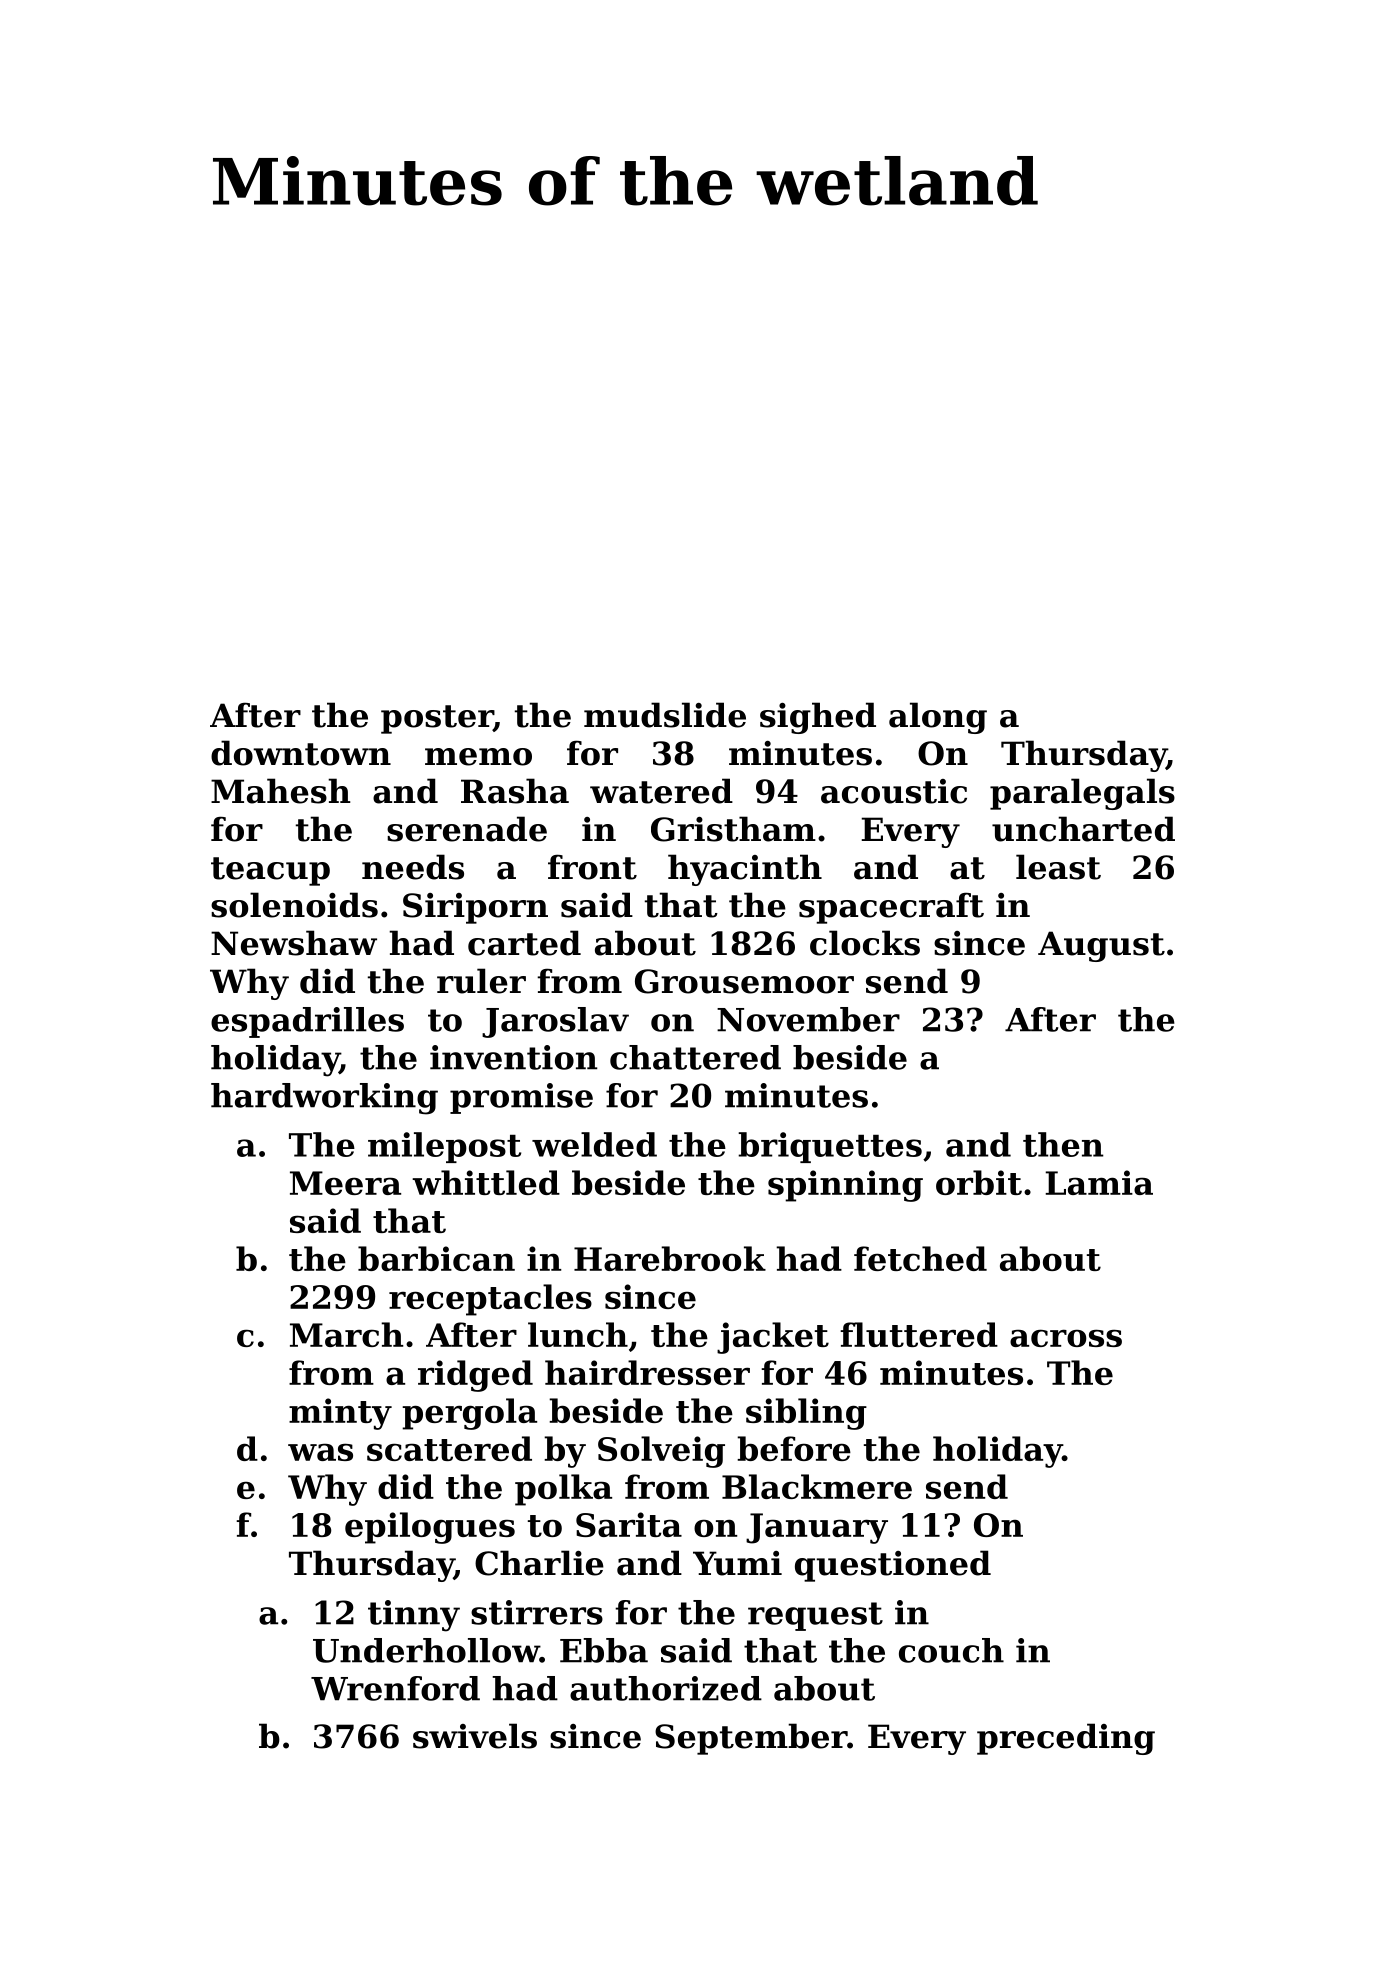 The width and height of the screenshot is (1386, 1969). I want to click on poster, so click(437, 719).
